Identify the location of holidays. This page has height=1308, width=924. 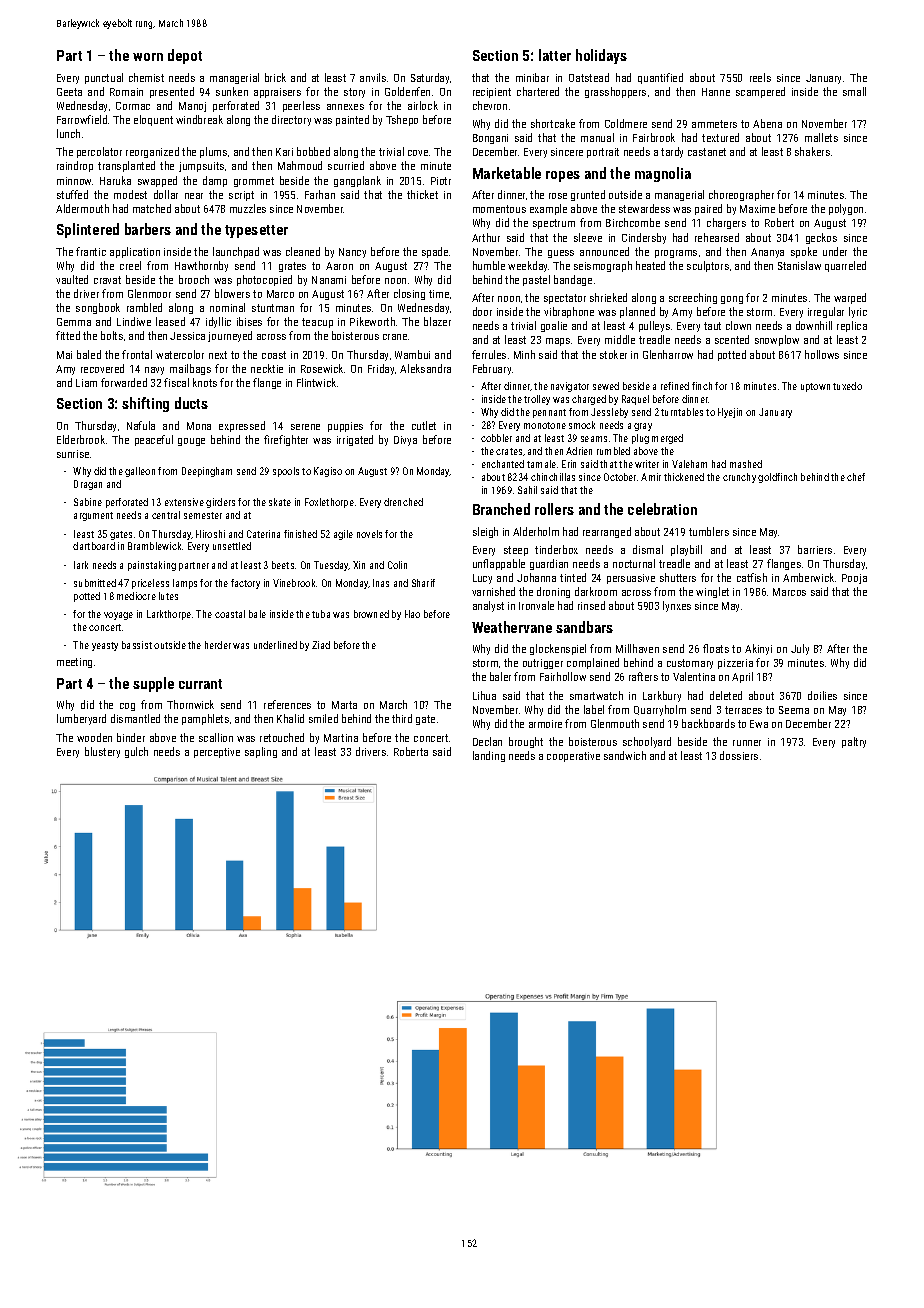
(601, 56).
